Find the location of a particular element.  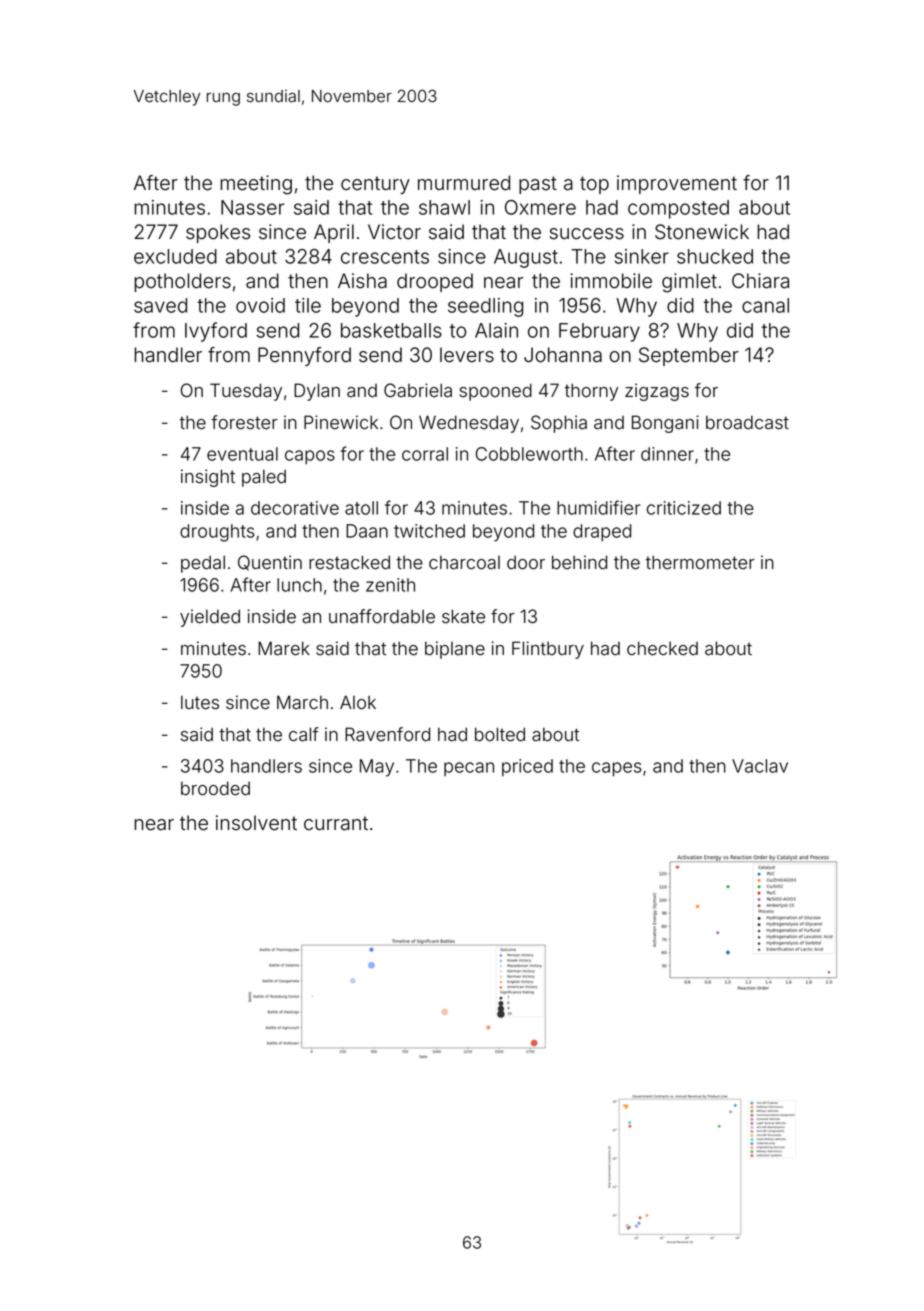

insolvent is located at coordinates (256, 823).
